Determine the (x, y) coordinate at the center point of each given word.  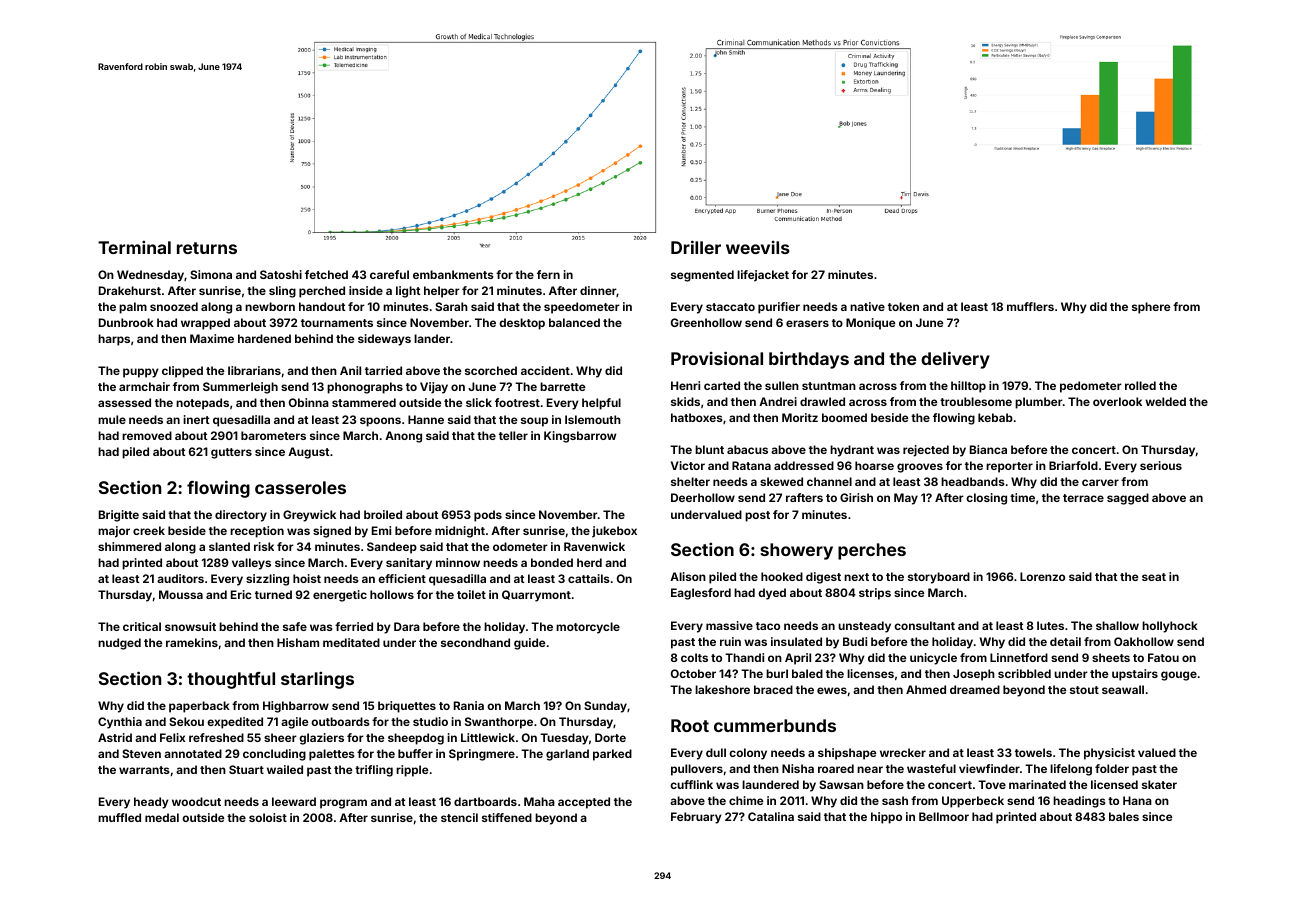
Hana (1137, 800)
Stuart (246, 769)
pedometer (1091, 387)
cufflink (691, 784)
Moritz (800, 417)
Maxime (212, 338)
